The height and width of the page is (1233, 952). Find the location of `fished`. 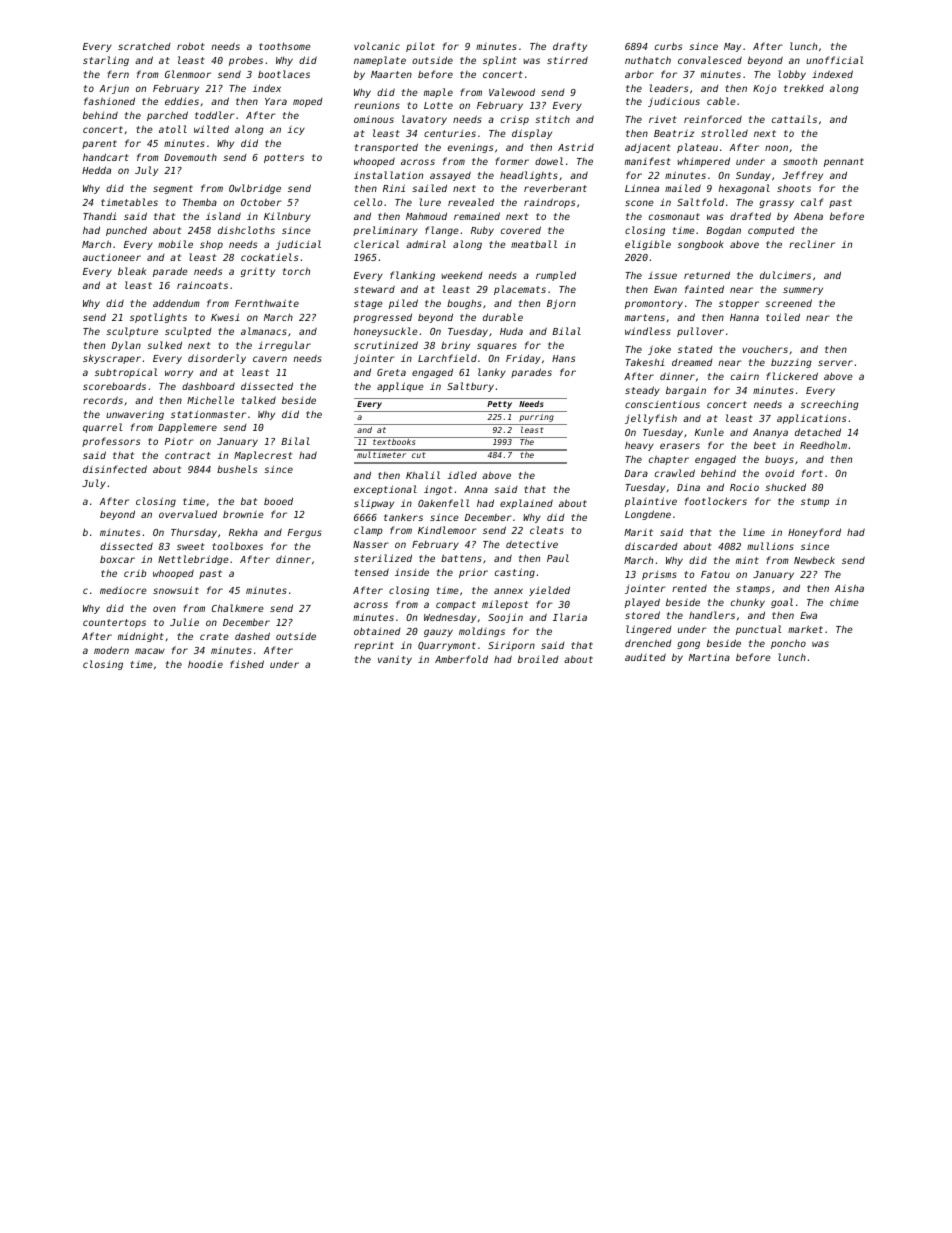

fished is located at coordinates (247, 664).
